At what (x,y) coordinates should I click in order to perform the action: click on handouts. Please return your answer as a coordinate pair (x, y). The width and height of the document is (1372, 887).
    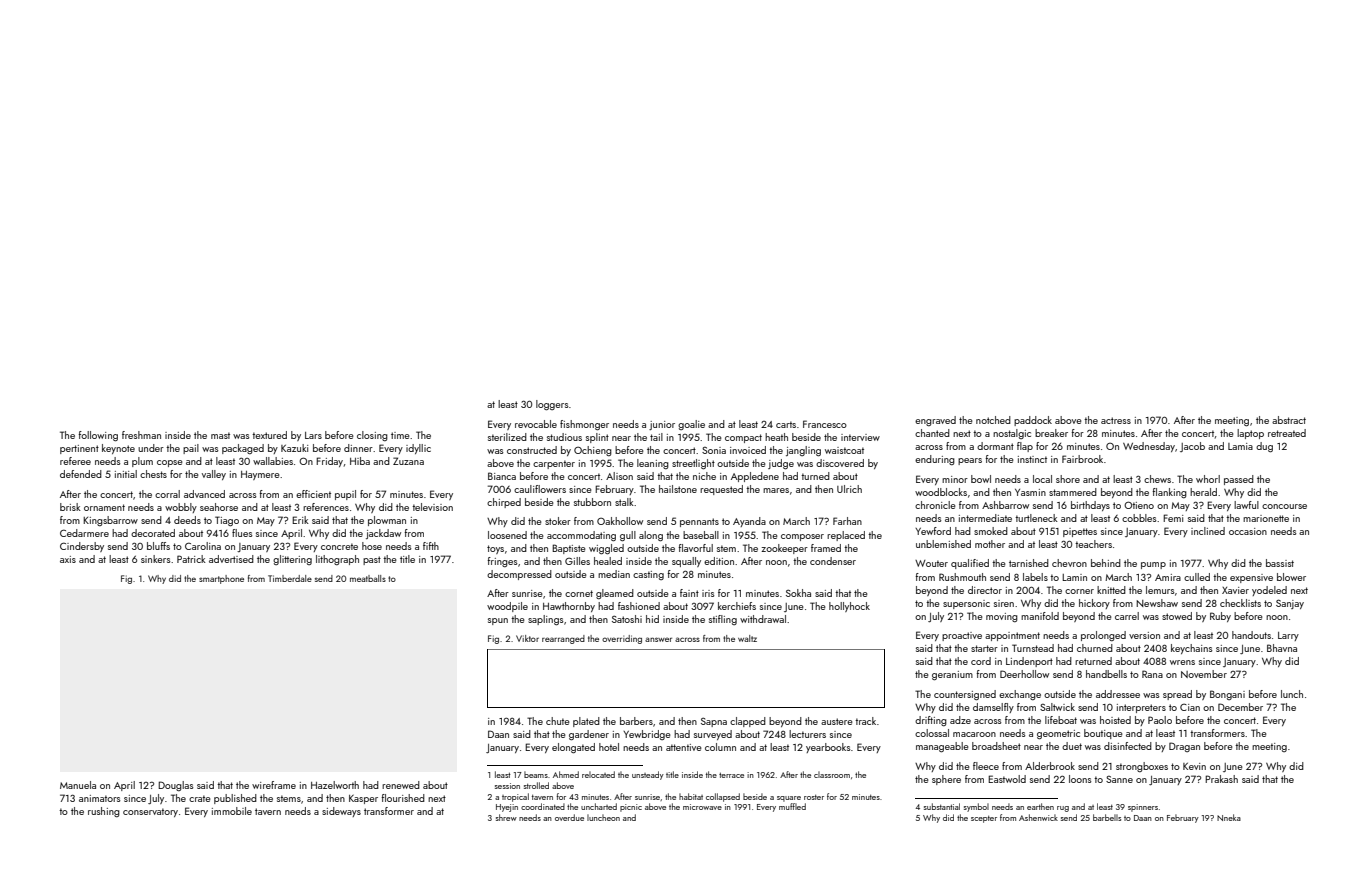
    Looking at the image, I should click on (1251, 635).
